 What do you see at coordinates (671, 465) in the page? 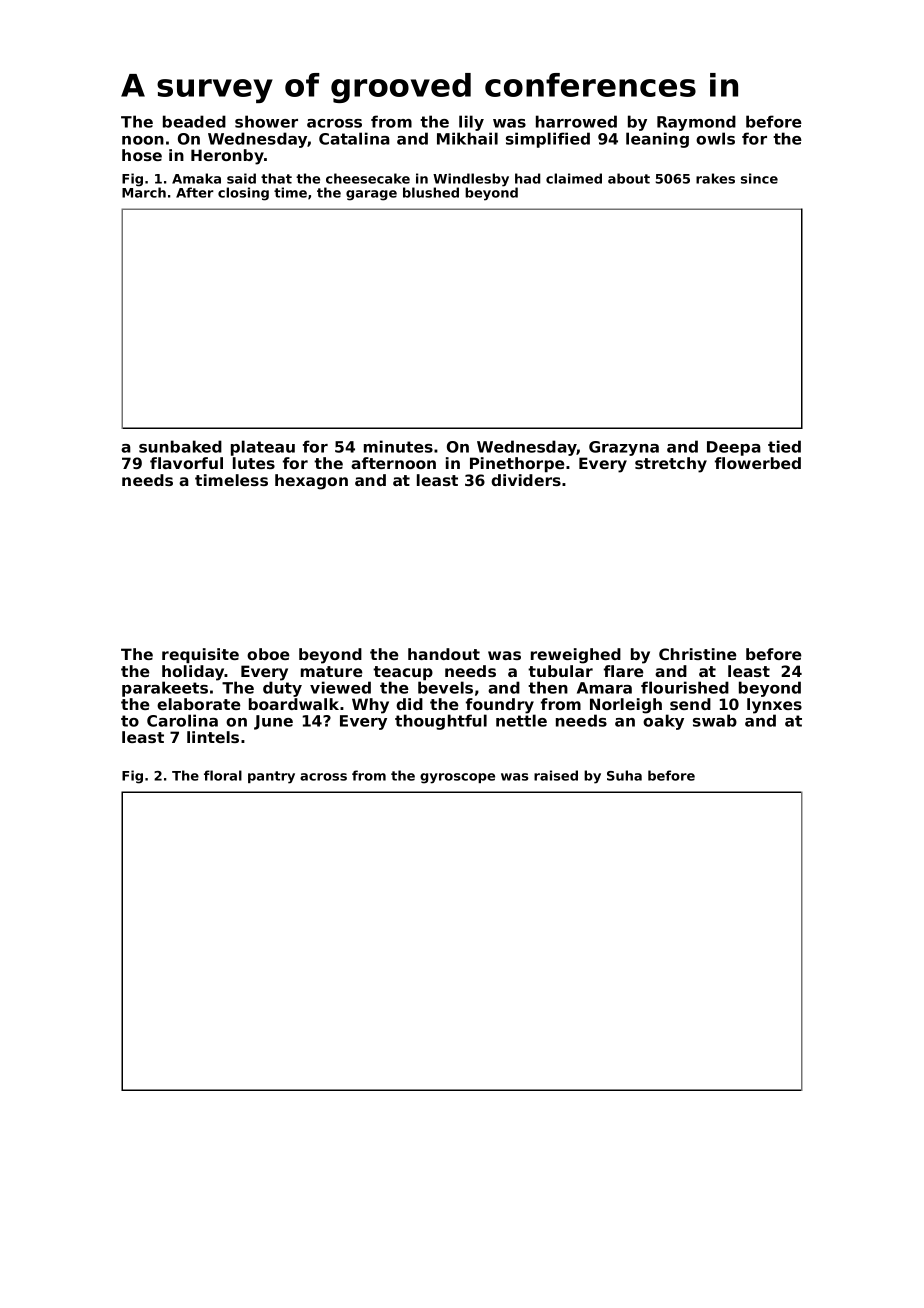
I see `stretchy` at bounding box center [671, 465].
